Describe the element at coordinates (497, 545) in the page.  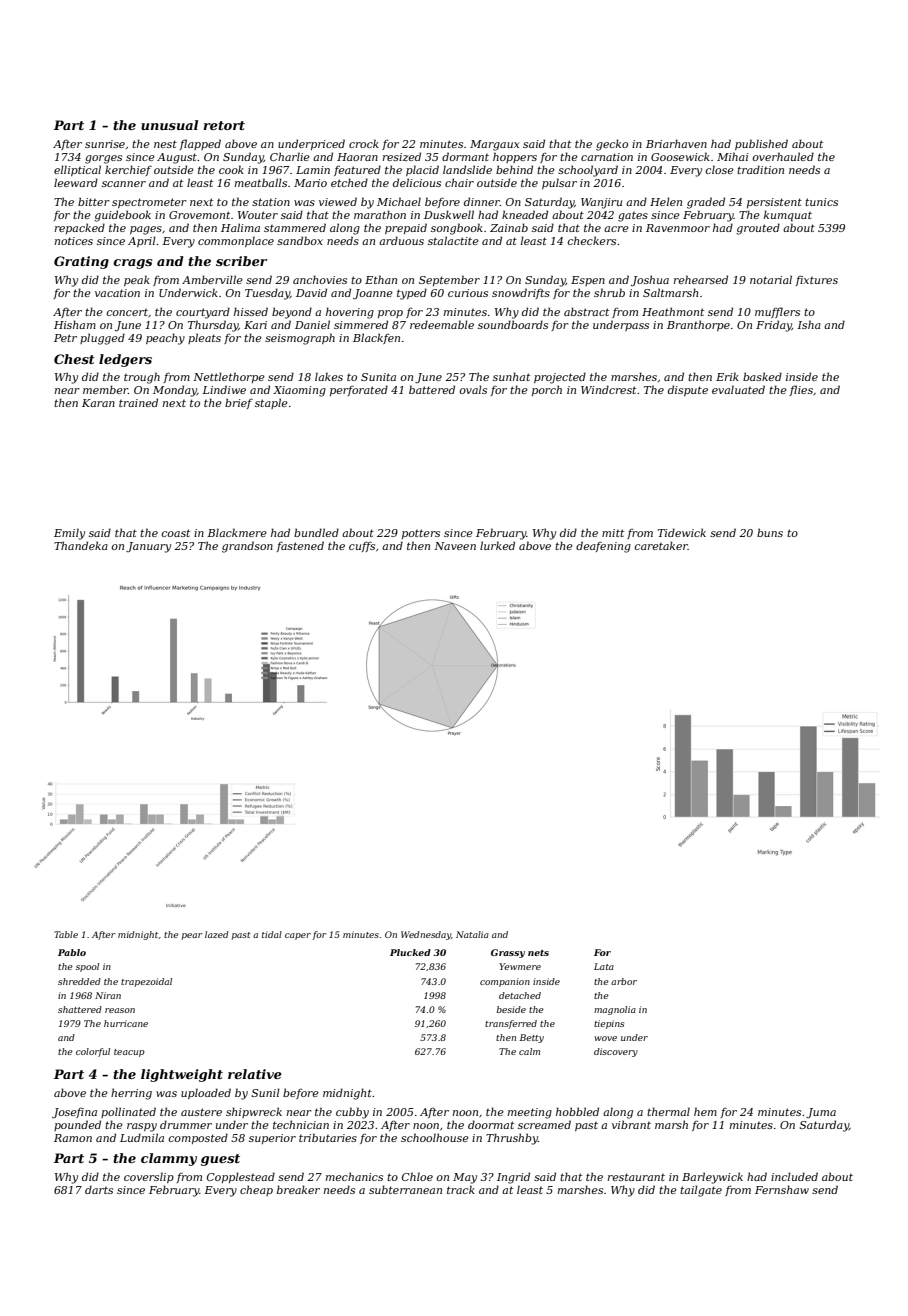
I see `lurked` at that location.
